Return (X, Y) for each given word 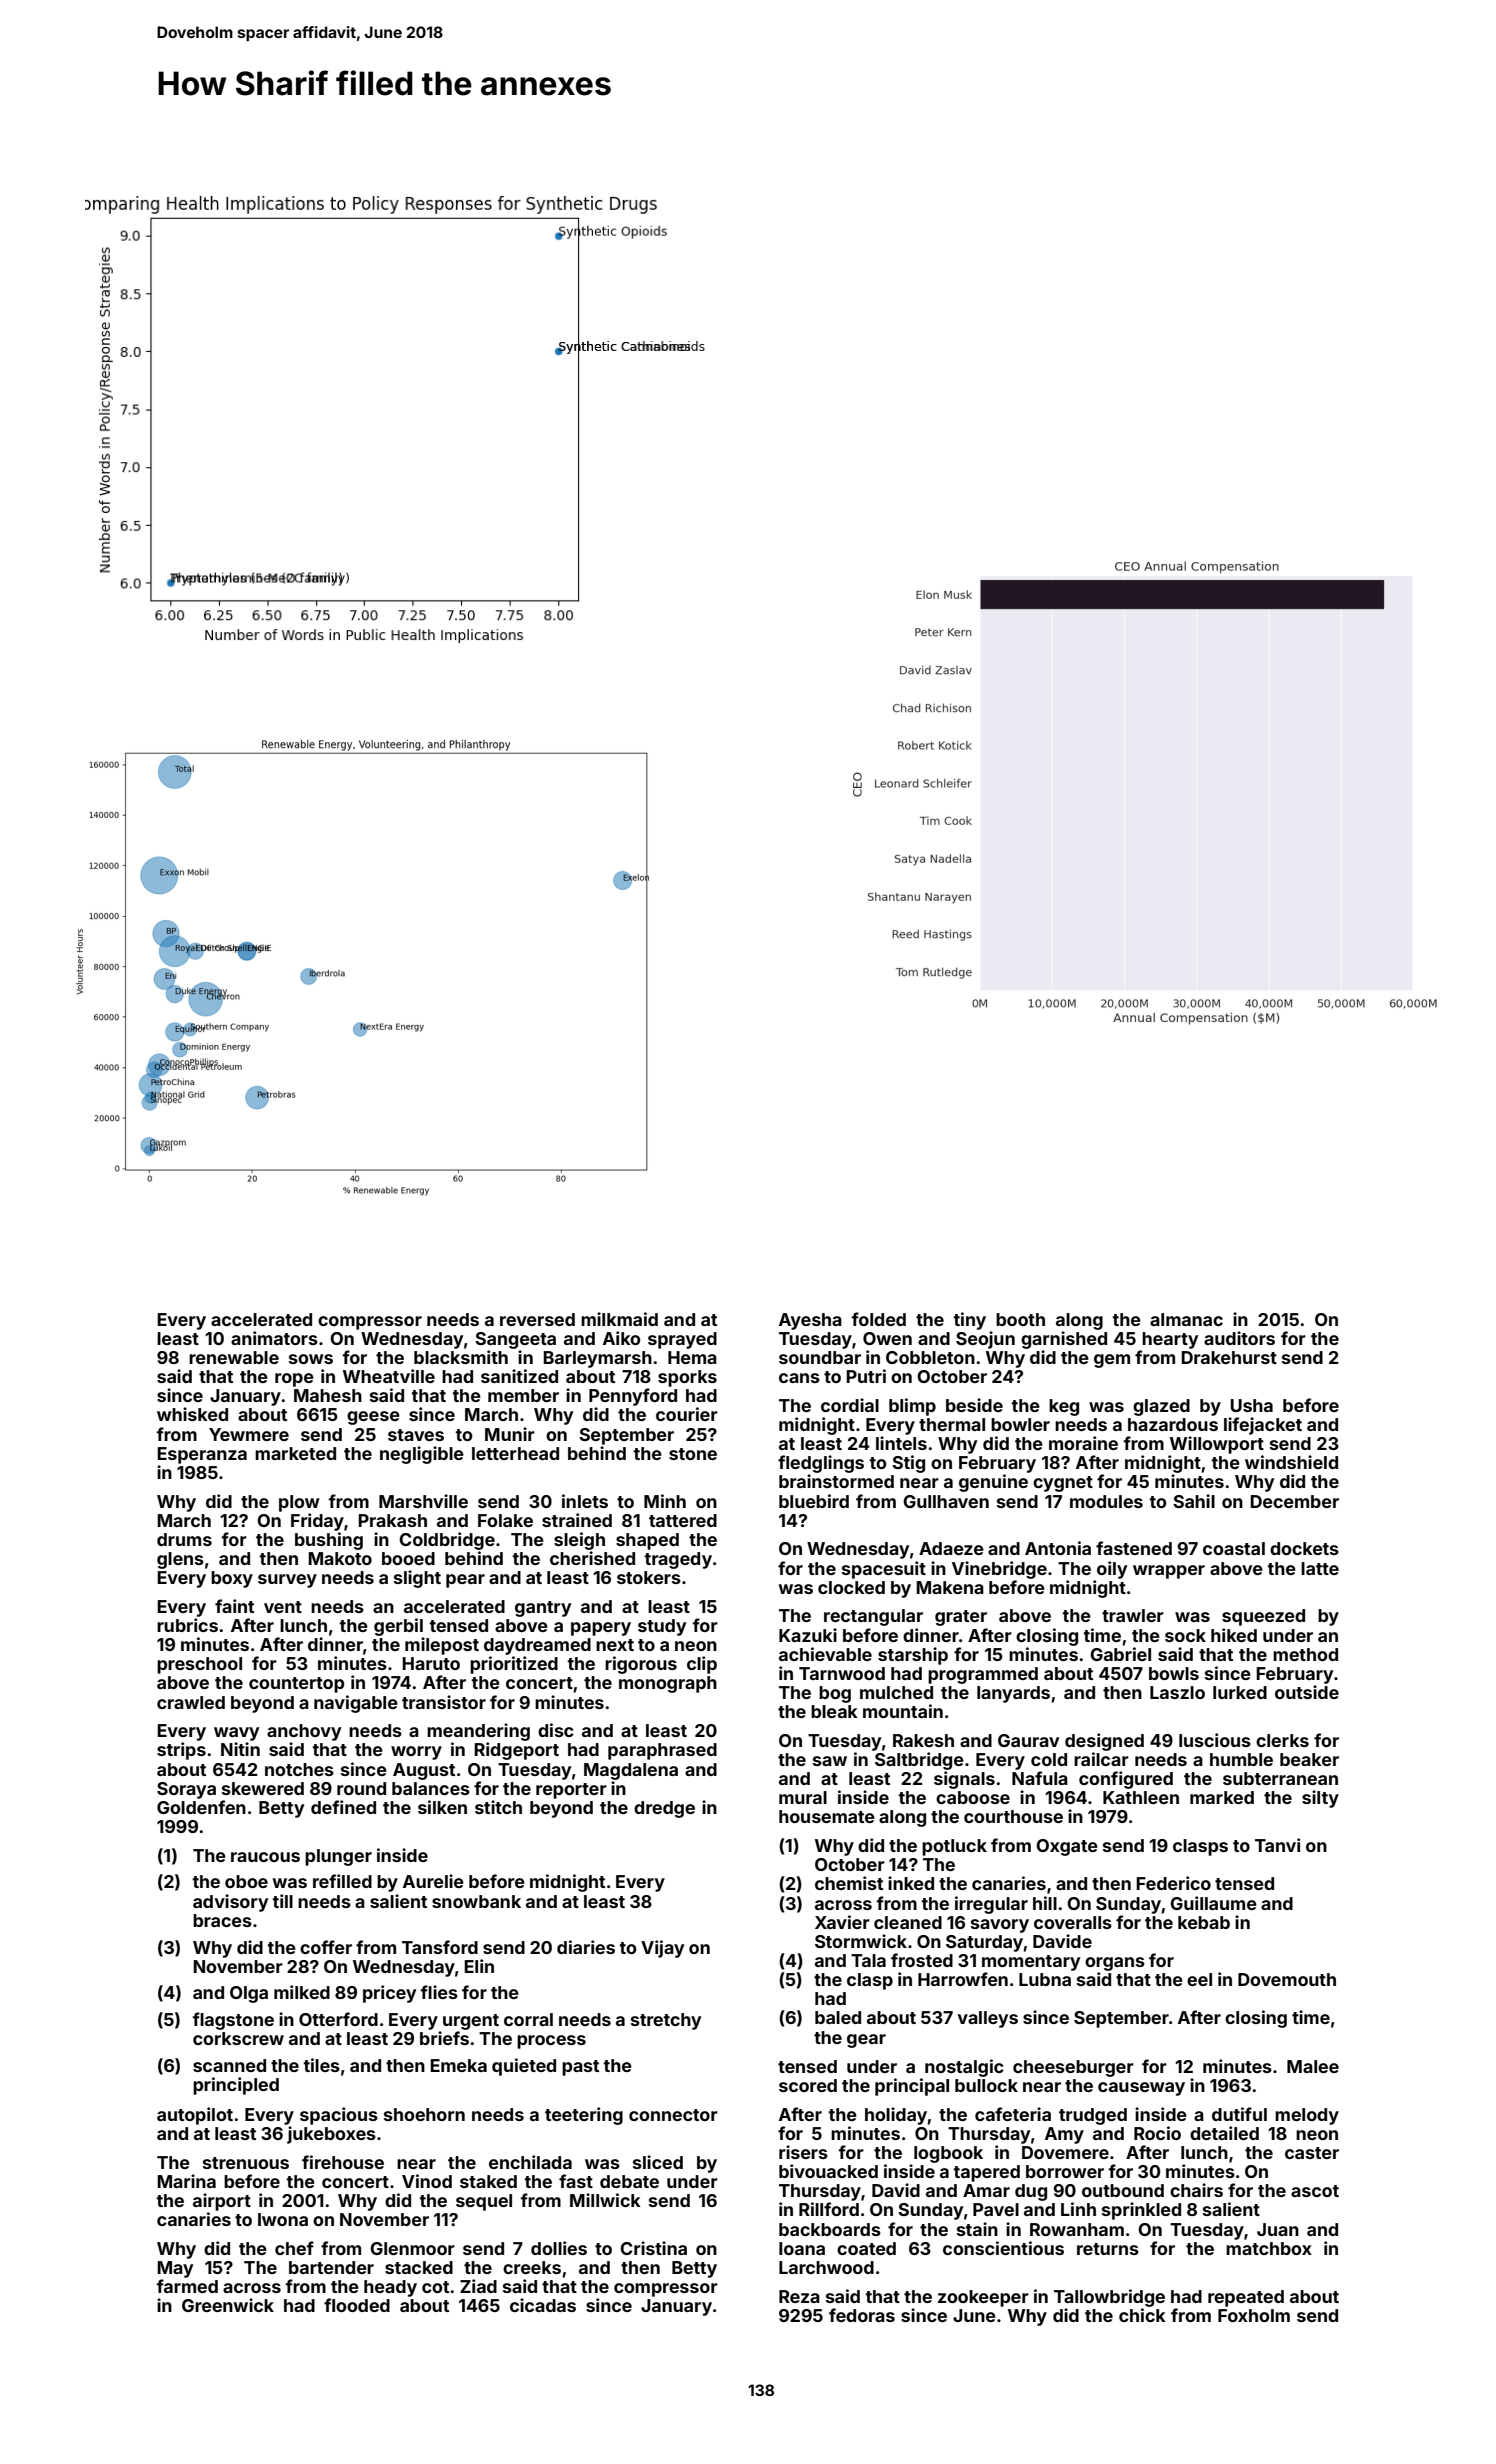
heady (390, 2288)
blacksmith (461, 1357)
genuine (993, 1483)
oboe (246, 1881)
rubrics (187, 1625)
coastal (1234, 1548)
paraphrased (662, 1751)
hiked (1234, 1635)
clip (702, 1665)
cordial (850, 1405)
